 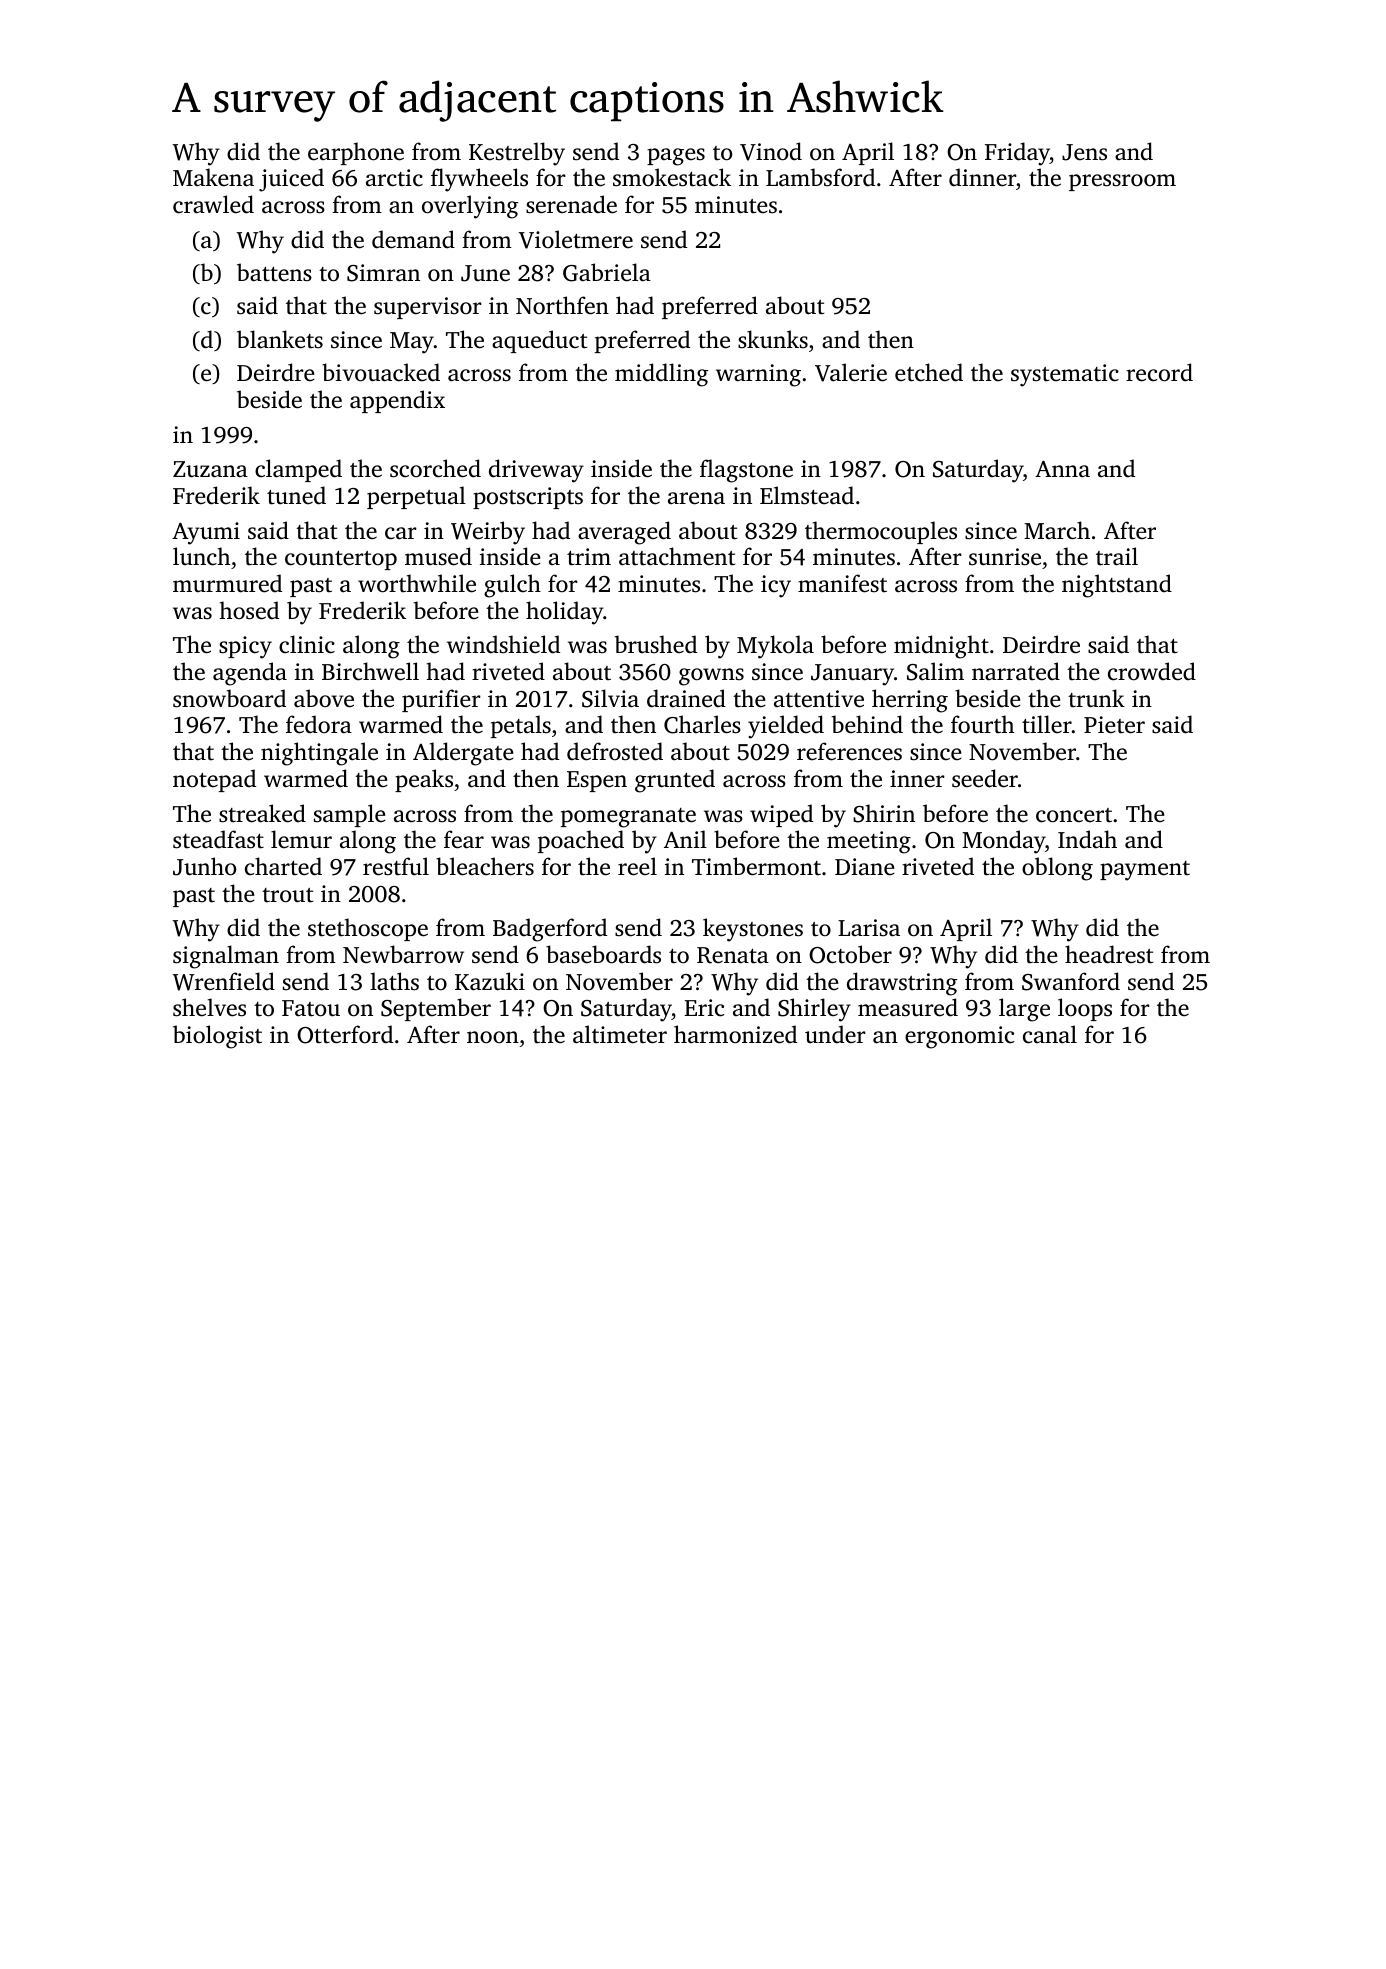 What do you see at coordinates (370, 671) in the page?
I see `Birchwell` at bounding box center [370, 671].
